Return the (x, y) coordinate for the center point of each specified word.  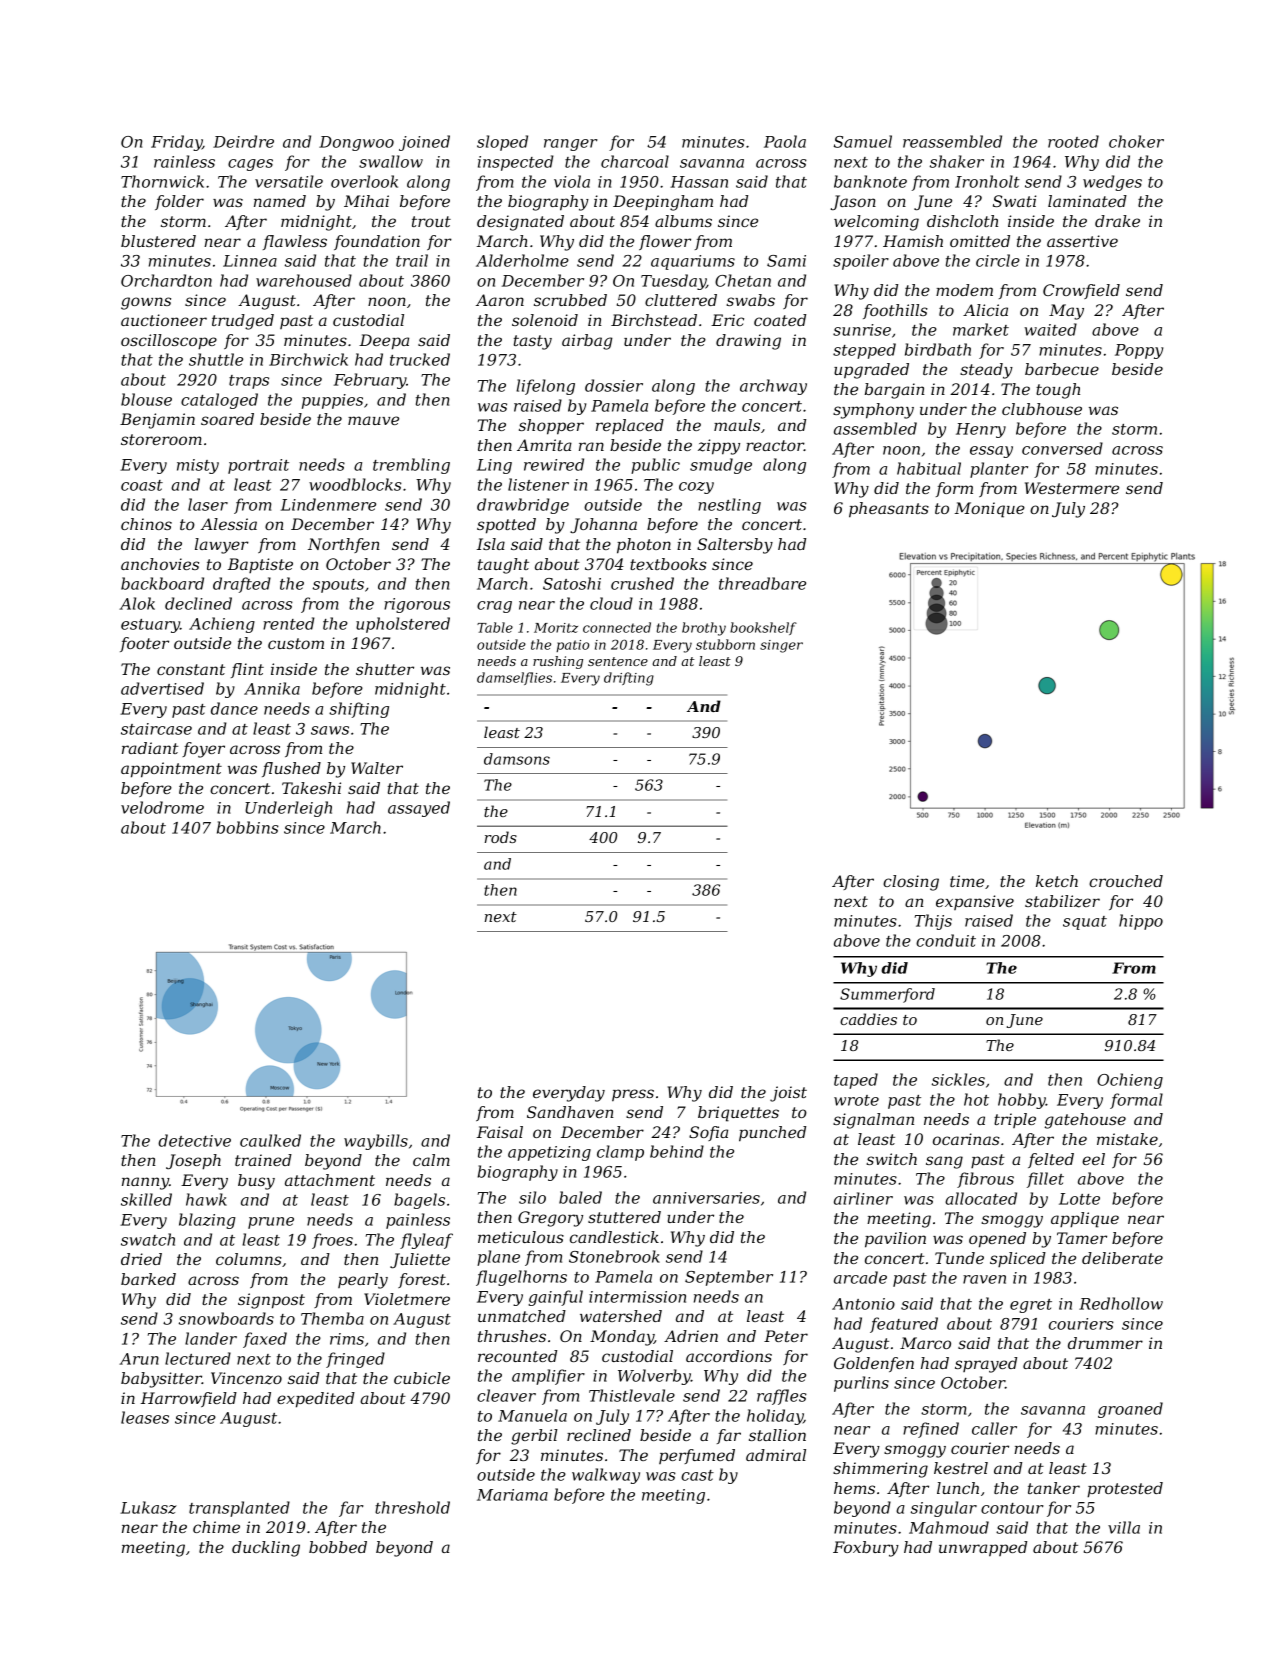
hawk (206, 1199)
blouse (146, 399)
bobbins (248, 827)
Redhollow (1121, 1303)
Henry (981, 430)
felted (1051, 1160)
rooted (1073, 141)
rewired (554, 464)
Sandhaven (570, 1112)
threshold (412, 1507)
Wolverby (654, 1377)
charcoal (635, 161)
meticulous (521, 1237)
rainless (184, 161)
